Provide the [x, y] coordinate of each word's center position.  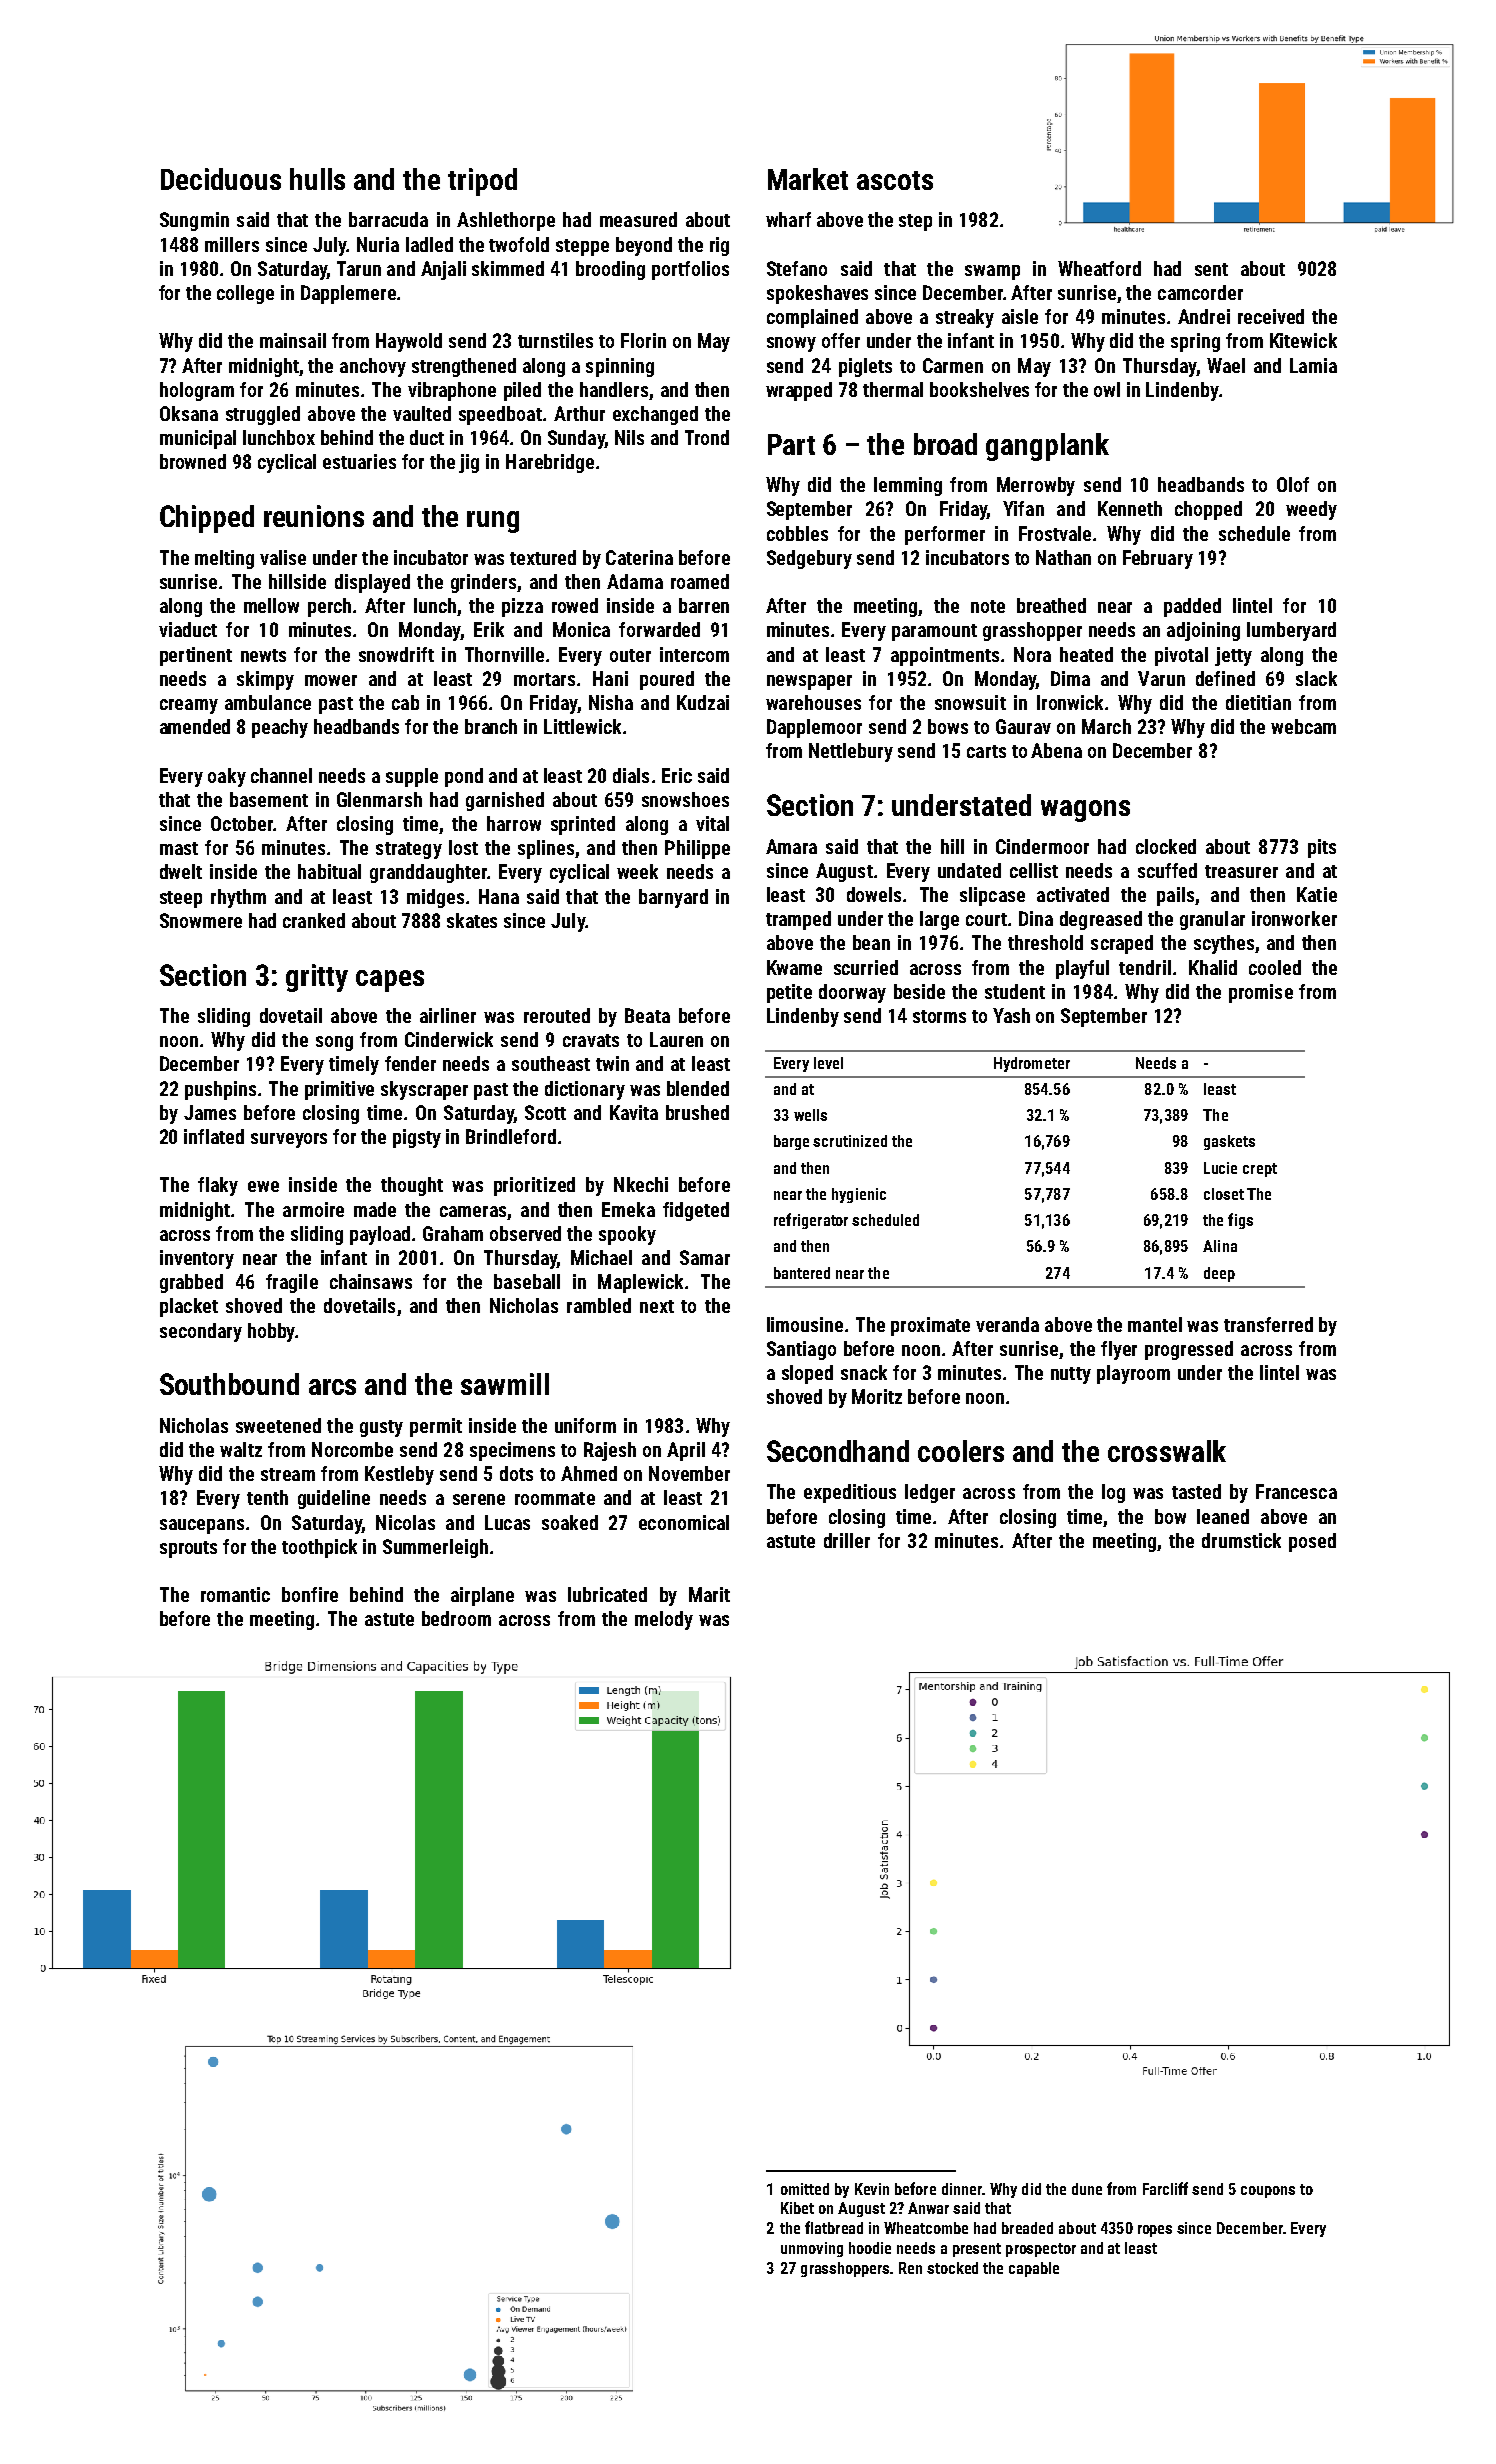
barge [791, 1142]
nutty [1071, 1375]
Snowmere [201, 920]
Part [791, 444]
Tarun [359, 268]
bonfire [310, 1594]
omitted [805, 2189]
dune [1087, 2189]
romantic [235, 1594]
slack [1316, 678]
